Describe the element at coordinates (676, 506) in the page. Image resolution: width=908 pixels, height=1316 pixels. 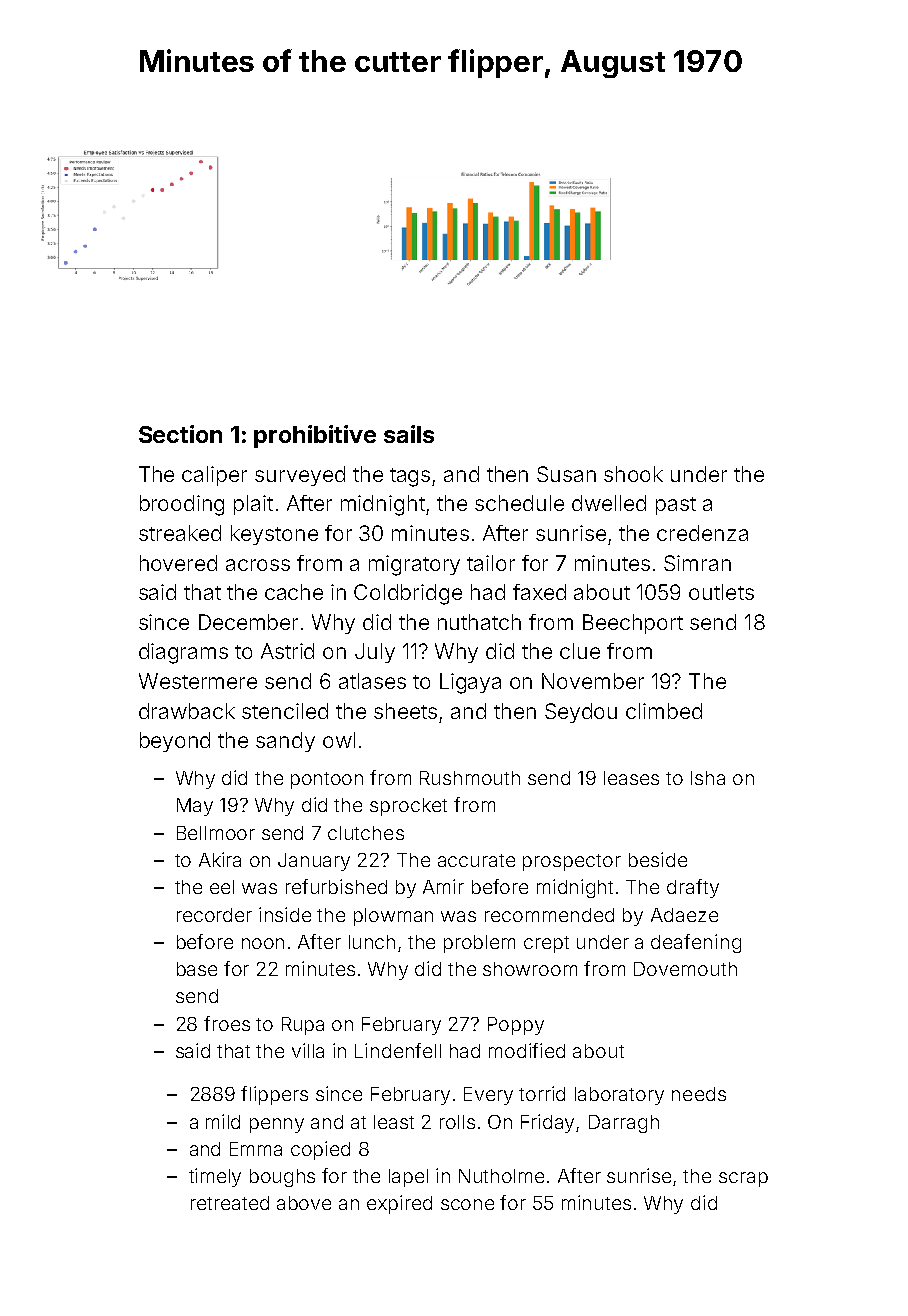
I see `past` at that location.
